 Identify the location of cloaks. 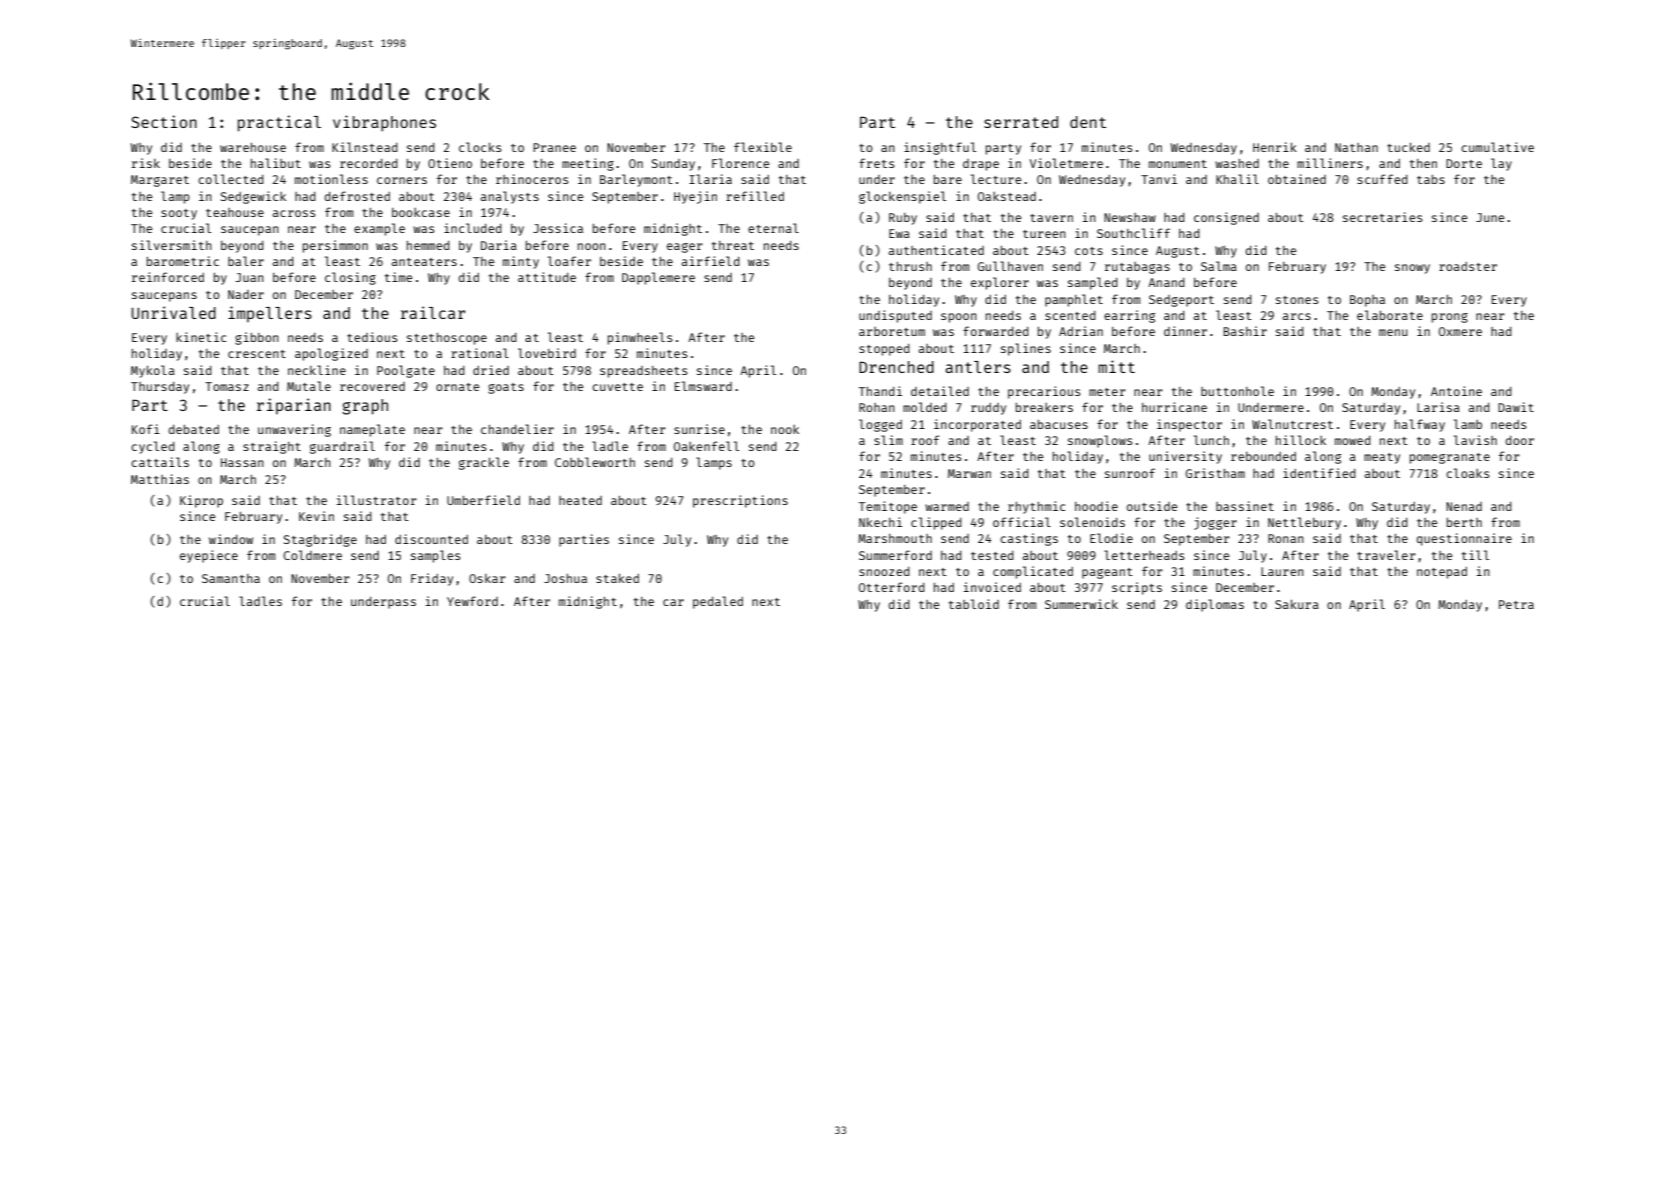
(1467, 473).
